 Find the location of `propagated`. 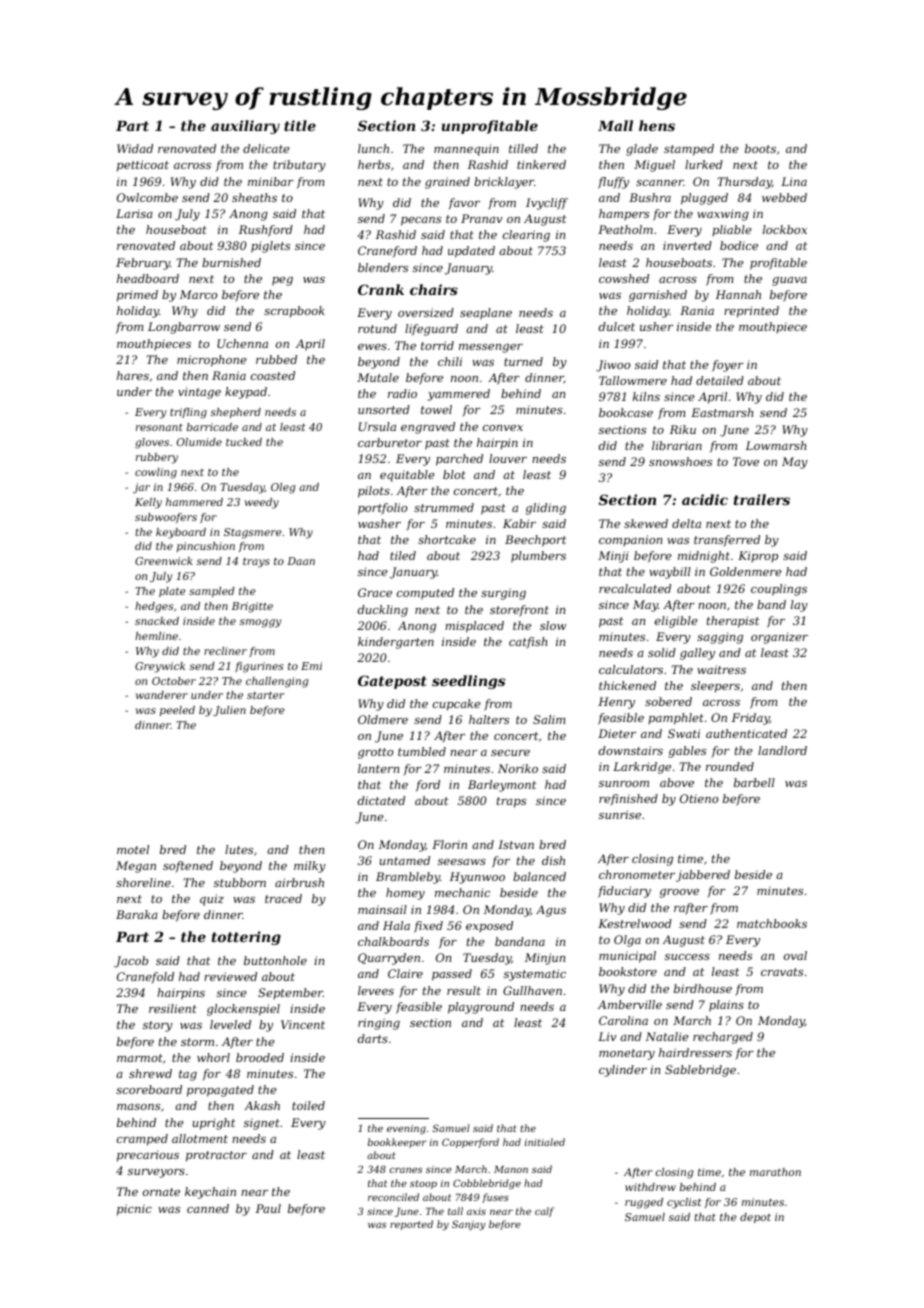

propagated is located at coordinates (220, 1091).
